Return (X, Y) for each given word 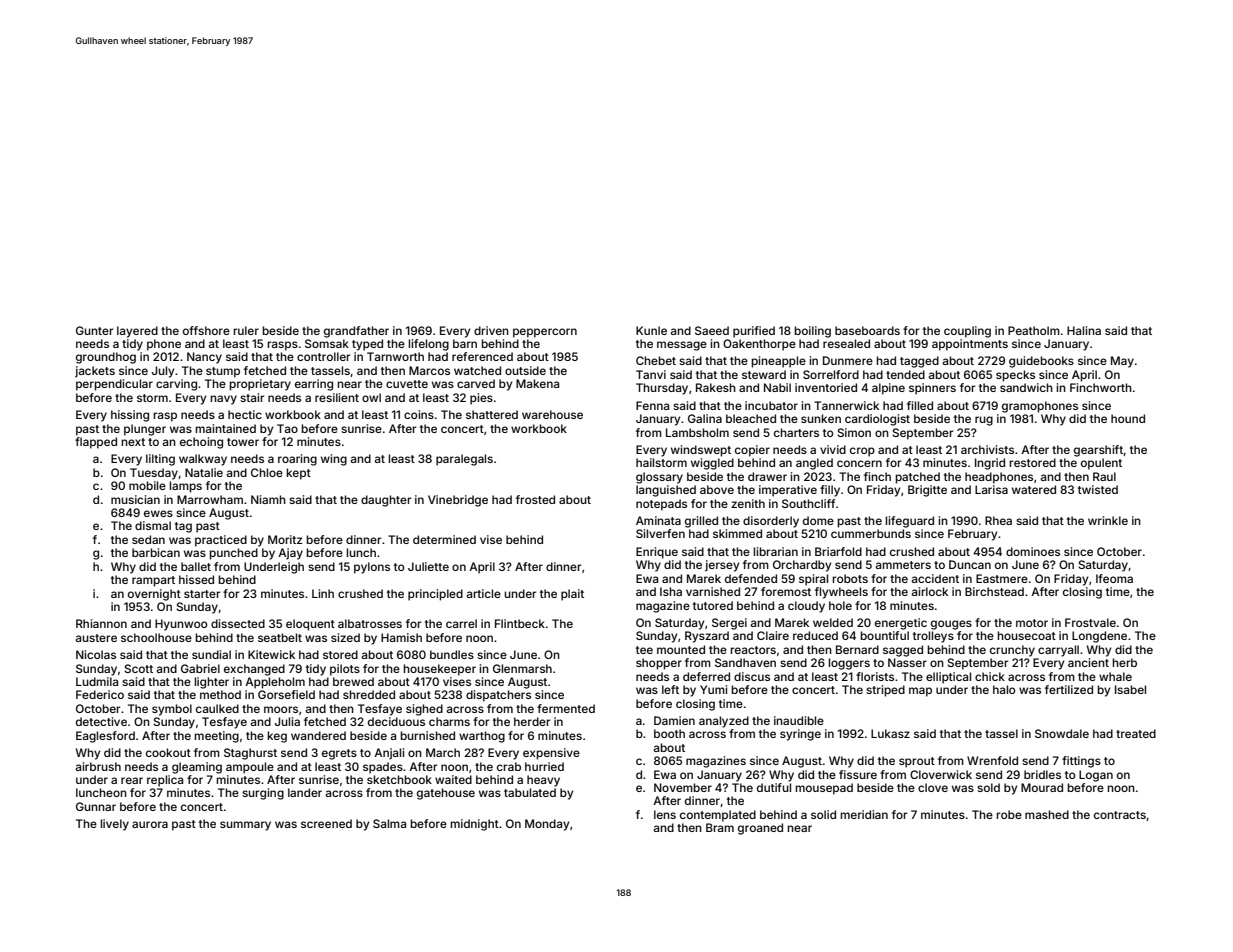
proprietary (260, 385)
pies (481, 399)
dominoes (1033, 551)
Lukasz (890, 733)
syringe (800, 735)
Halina (1084, 330)
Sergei (729, 624)
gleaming (197, 768)
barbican (156, 552)
